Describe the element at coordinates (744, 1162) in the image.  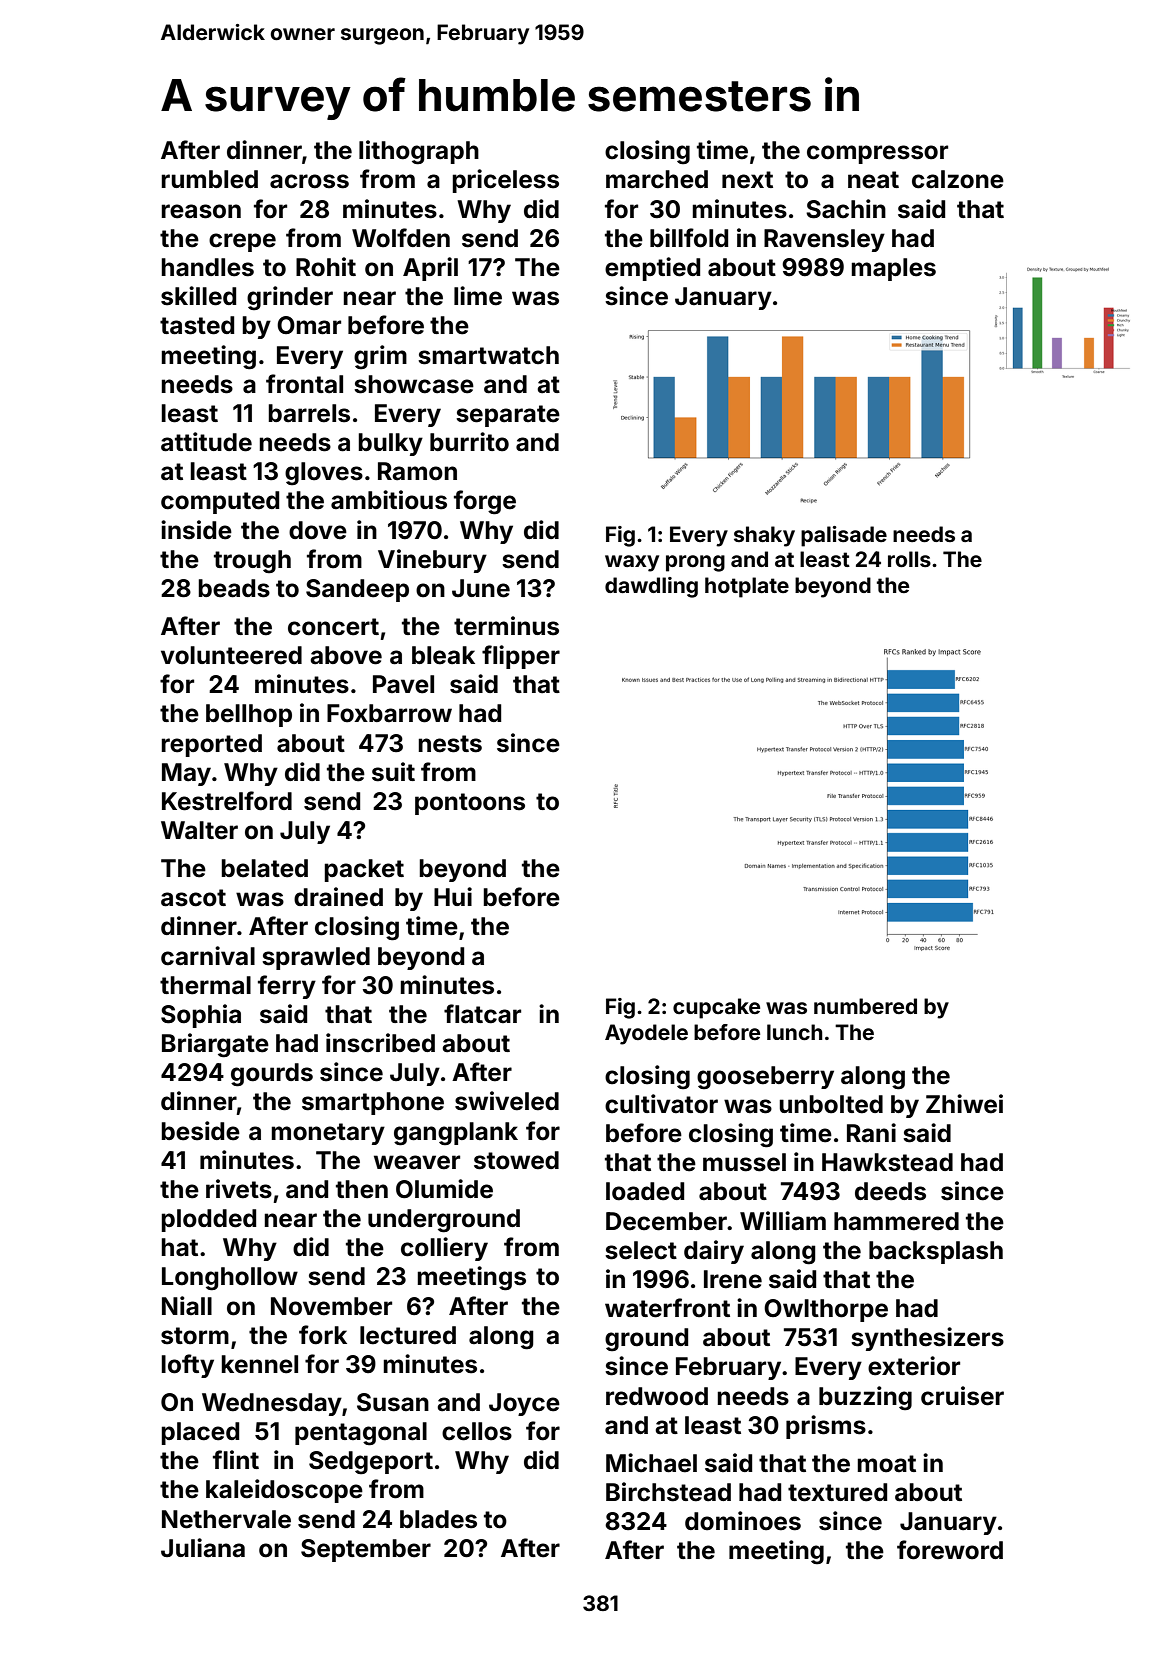
I see `mussel` at that location.
